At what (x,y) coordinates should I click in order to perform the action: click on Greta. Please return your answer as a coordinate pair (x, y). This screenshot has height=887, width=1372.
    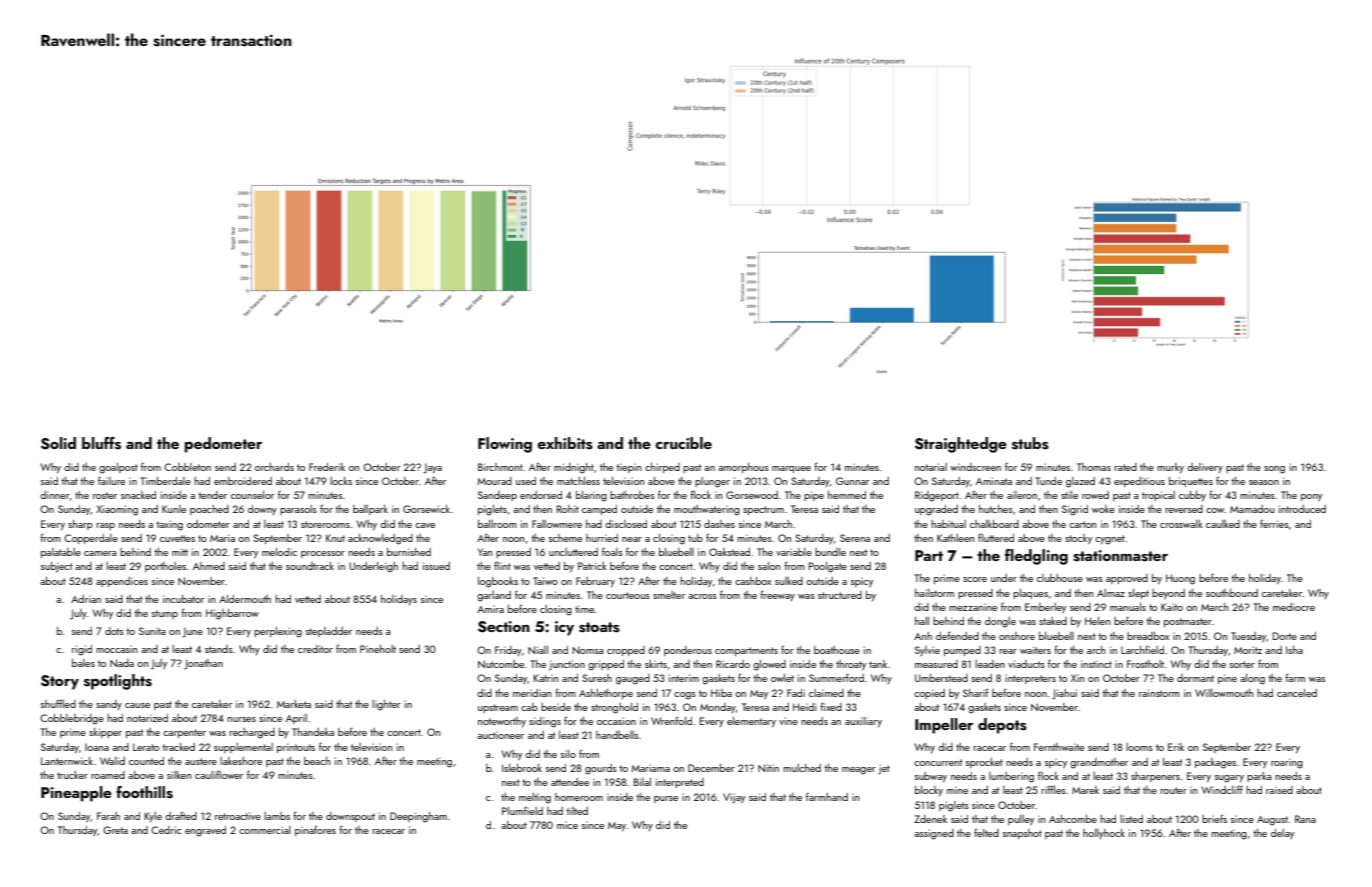
    Looking at the image, I should click on (115, 830).
